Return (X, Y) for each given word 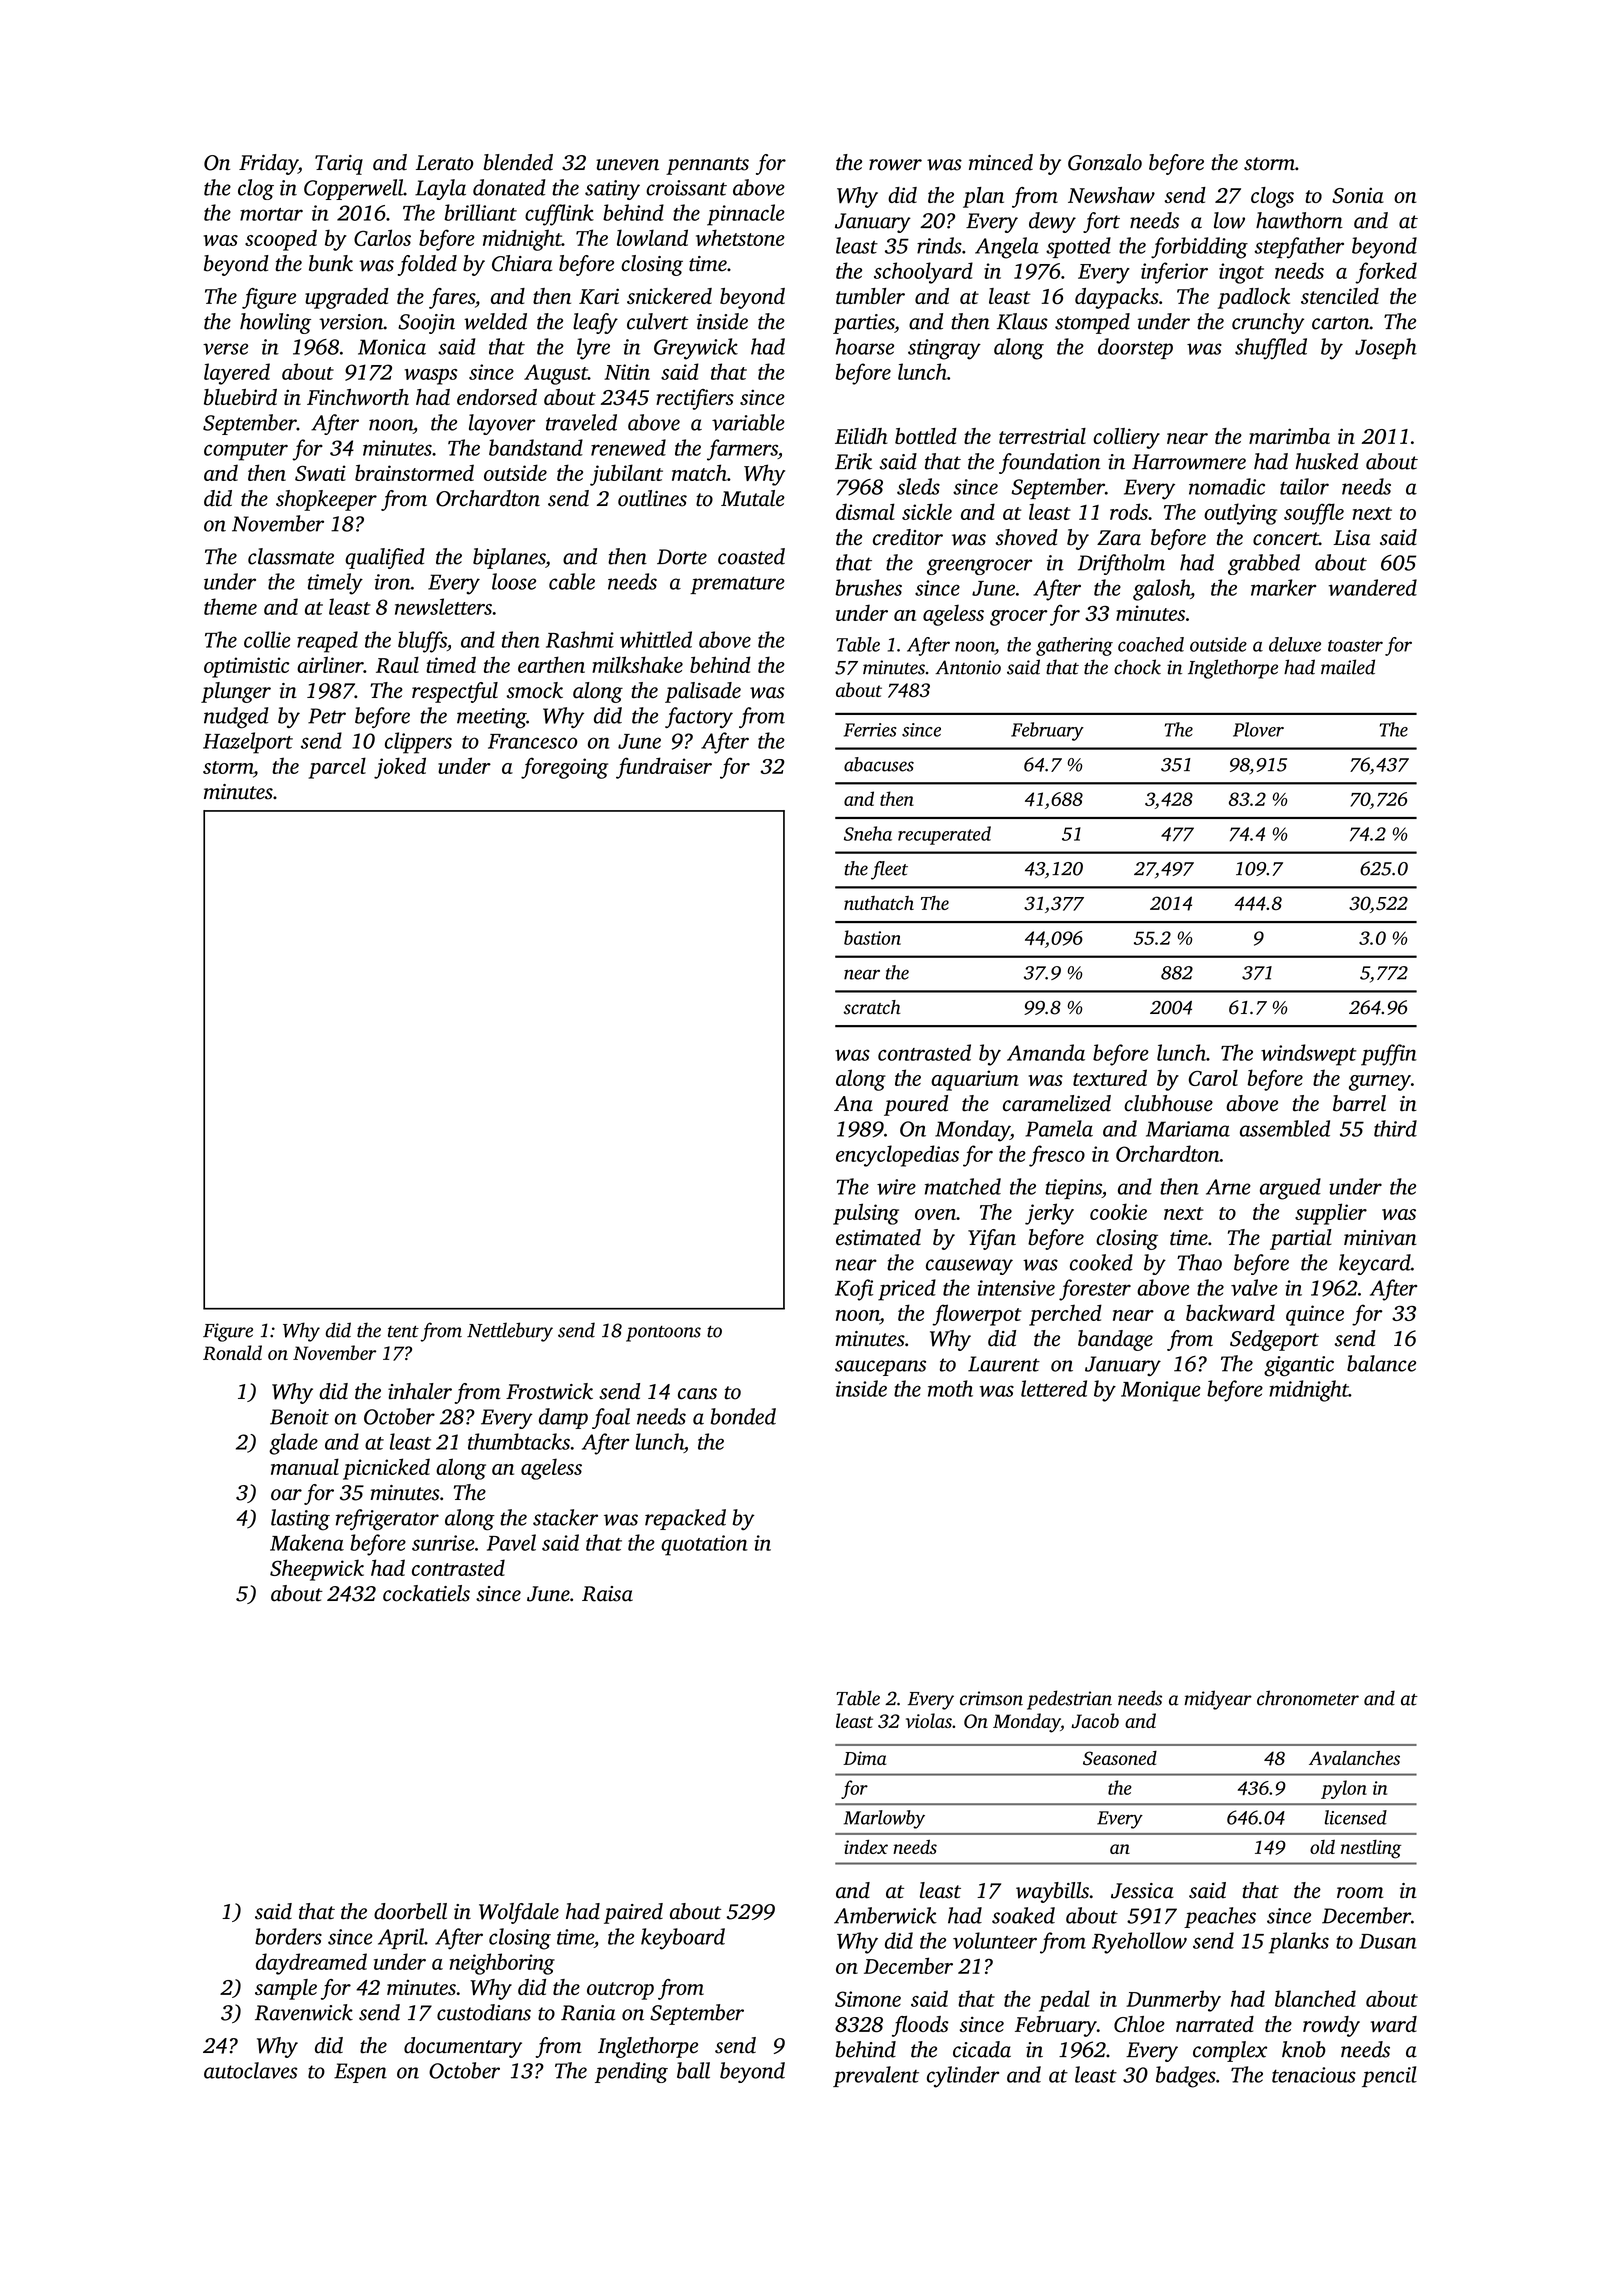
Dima (864, 1758)
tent (403, 1332)
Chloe (1139, 2024)
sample (286, 1989)
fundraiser (664, 768)
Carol (1213, 1077)
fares (452, 298)
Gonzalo (1105, 162)
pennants (707, 166)
